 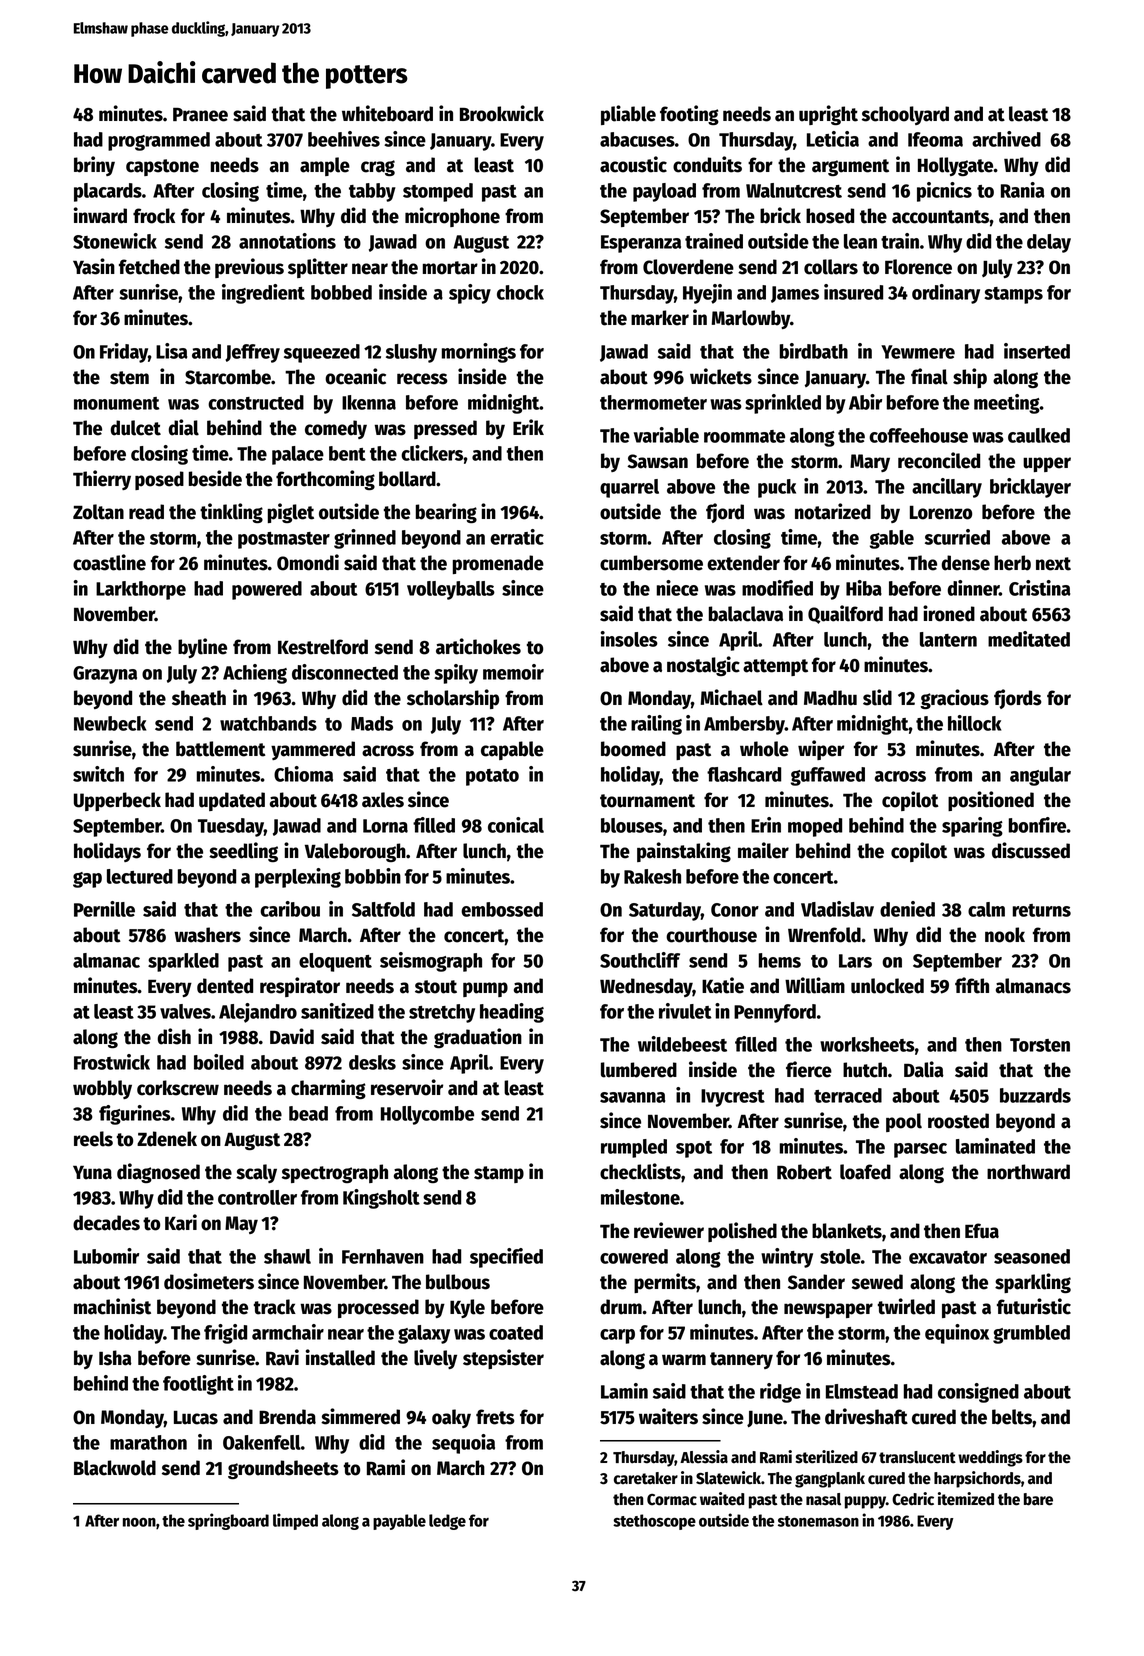 I want to click on ancillary, so click(x=947, y=488).
